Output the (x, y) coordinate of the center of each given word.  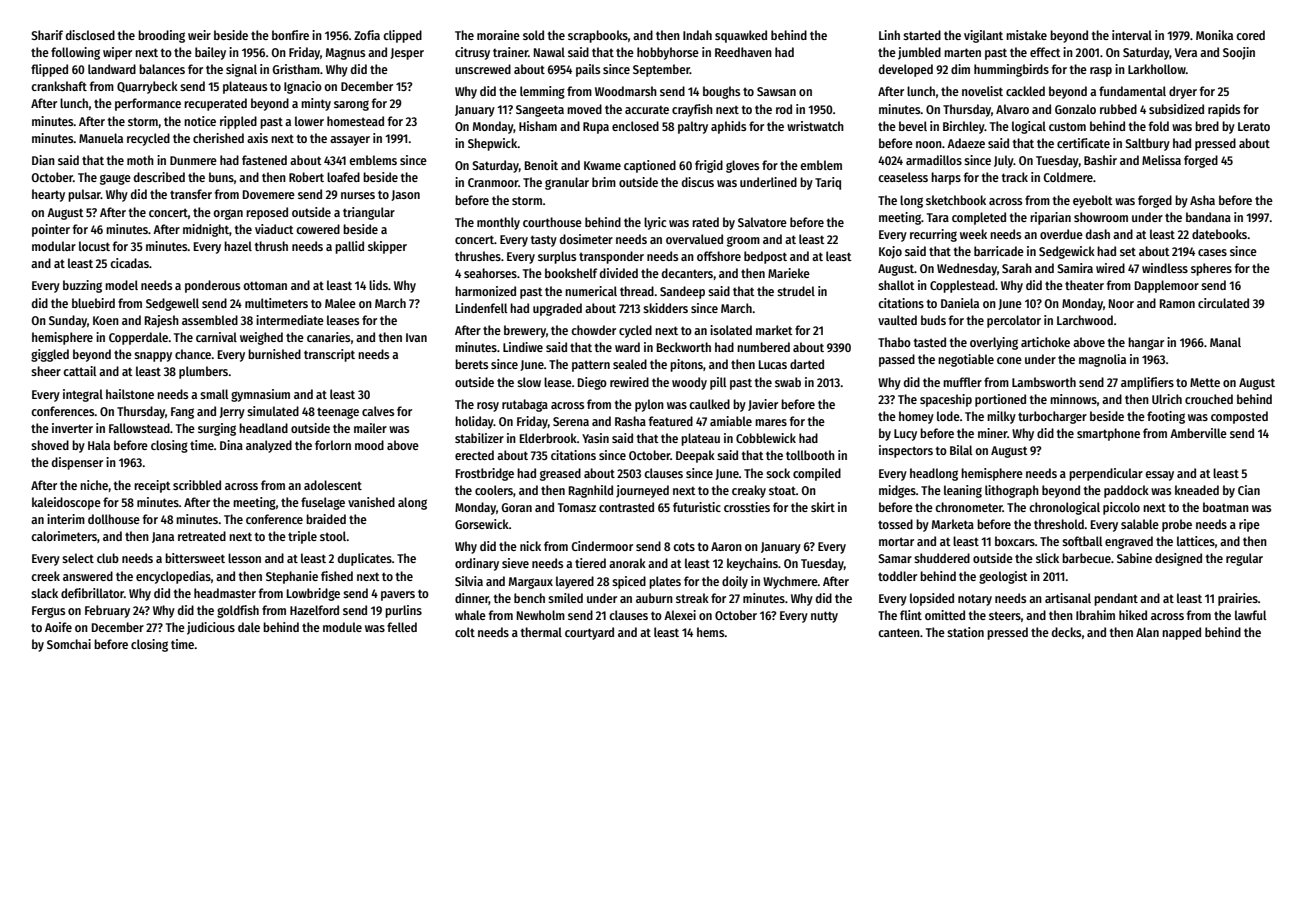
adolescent (333, 485)
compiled (817, 474)
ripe (1249, 525)
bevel (913, 126)
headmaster (225, 593)
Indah (697, 35)
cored (1250, 35)
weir (199, 35)
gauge (115, 179)
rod (784, 109)
